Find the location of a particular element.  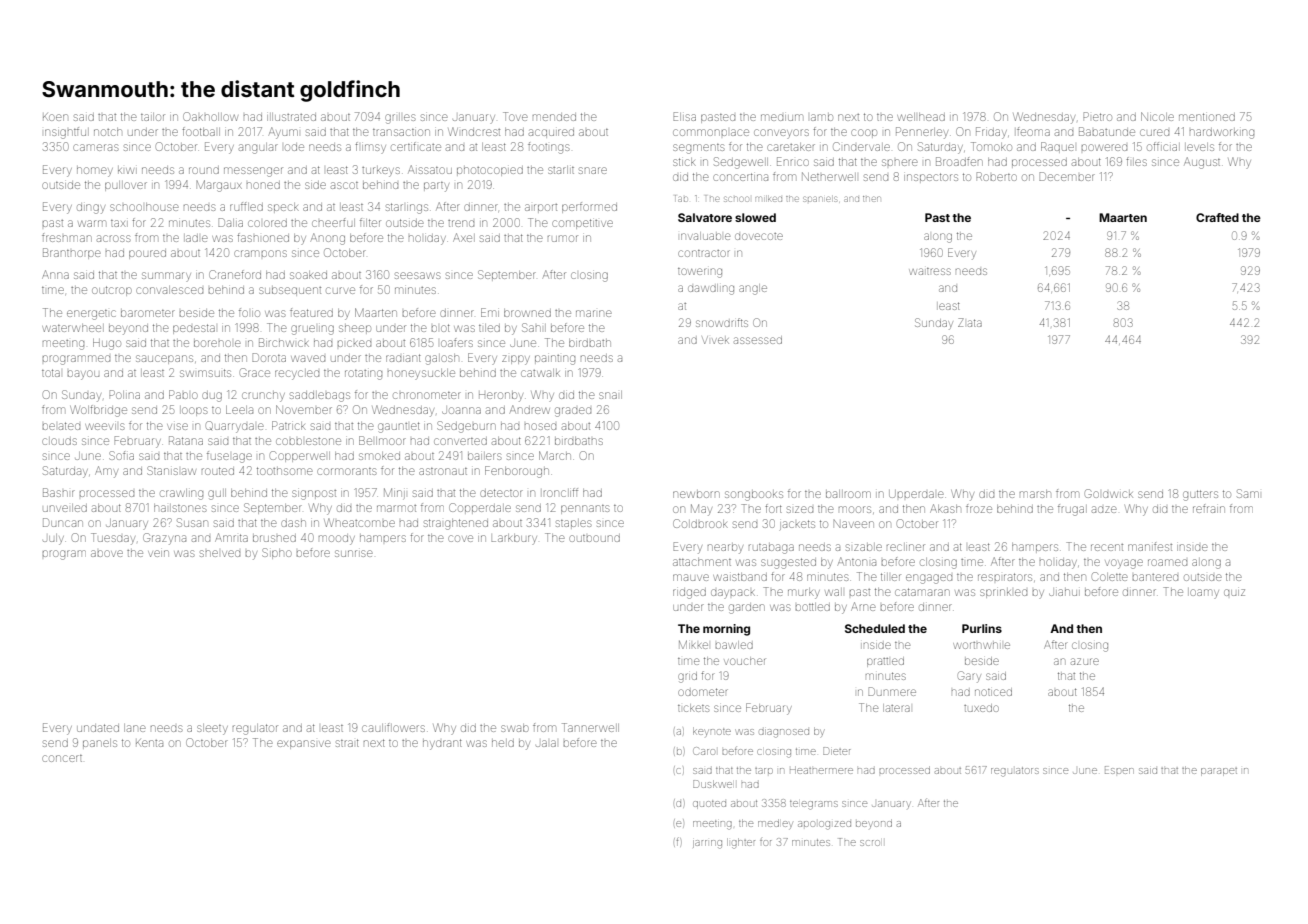

hardworking is located at coordinates (1222, 133).
